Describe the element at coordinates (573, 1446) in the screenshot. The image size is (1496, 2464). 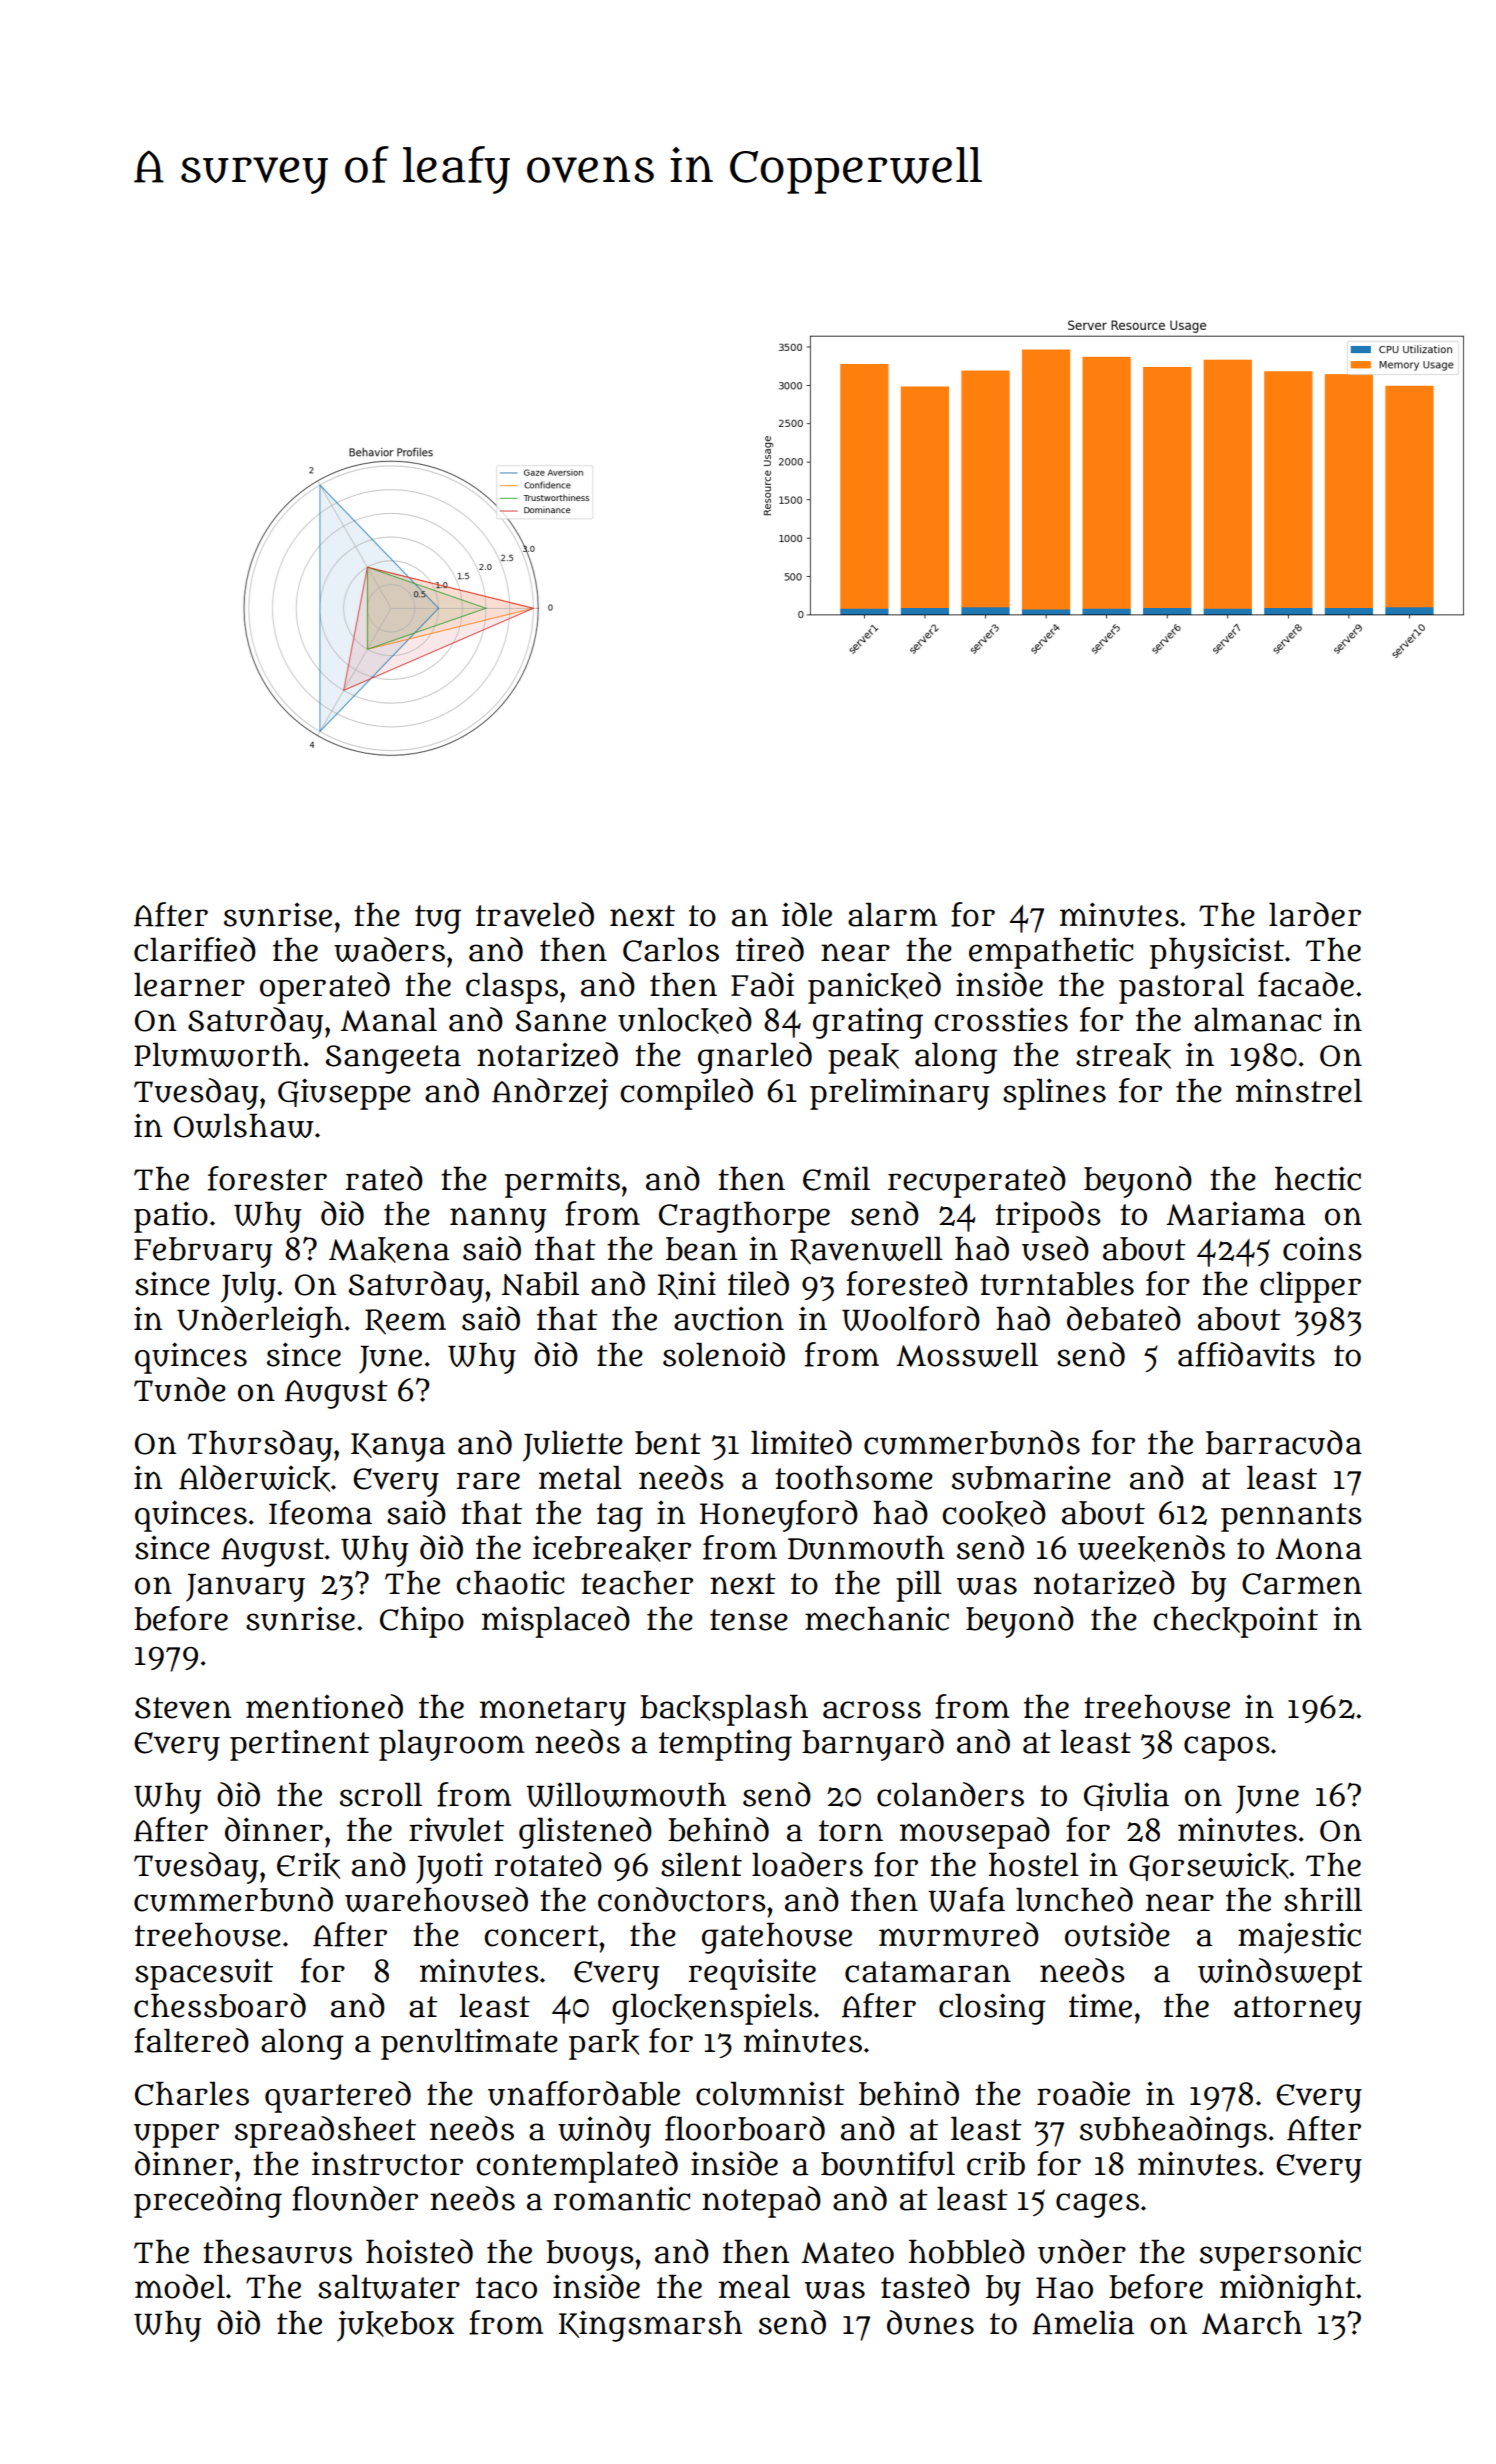
I see `Juliette` at that location.
